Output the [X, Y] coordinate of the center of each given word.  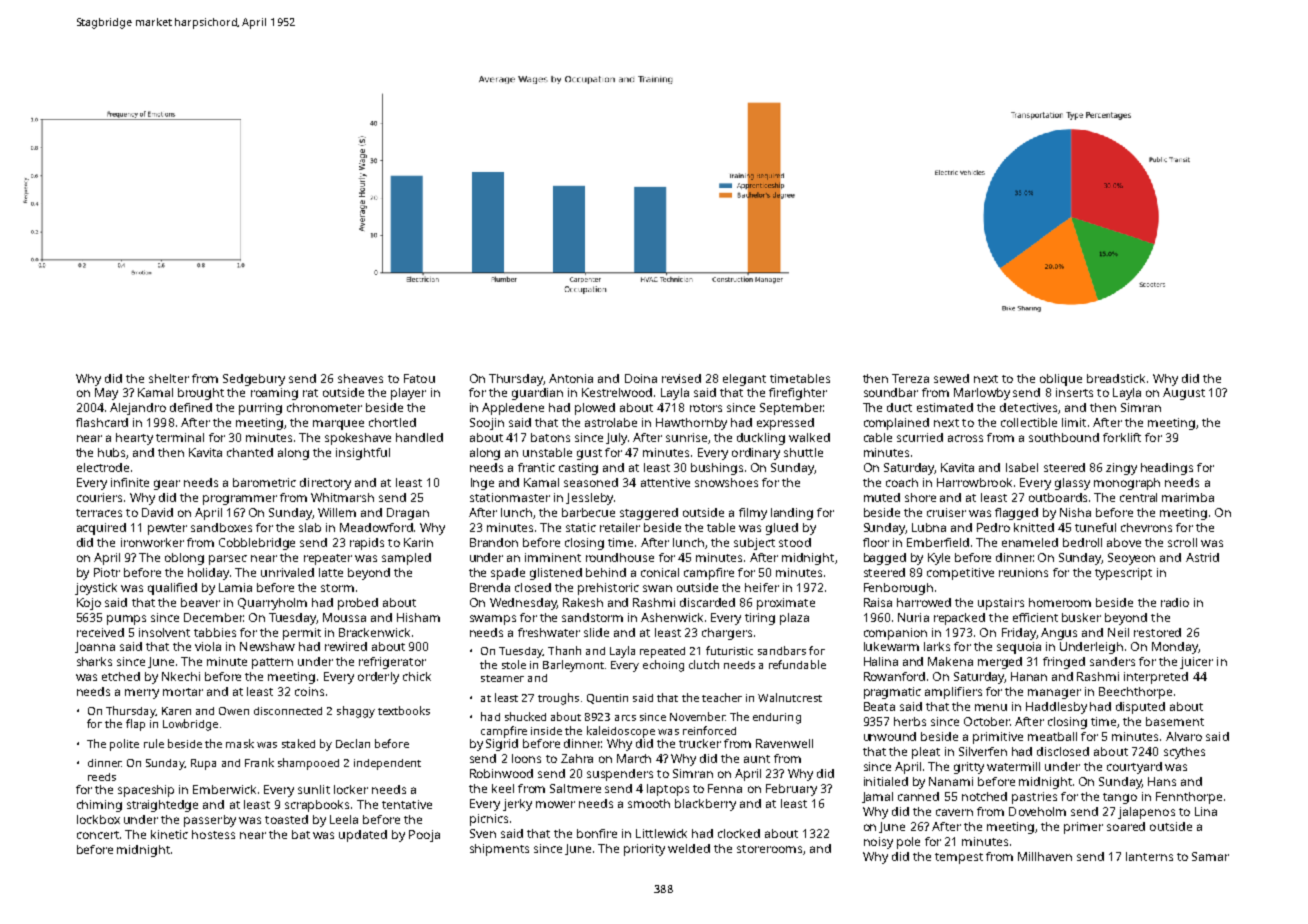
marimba [1188, 497]
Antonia [571, 378]
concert [98, 835]
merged [1000, 663]
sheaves [360, 378]
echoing [663, 666]
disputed [1140, 708]
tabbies [215, 632]
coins [309, 691]
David [157, 512]
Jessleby [589, 499]
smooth [649, 803]
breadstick [1116, 378]
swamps [493, 620]
